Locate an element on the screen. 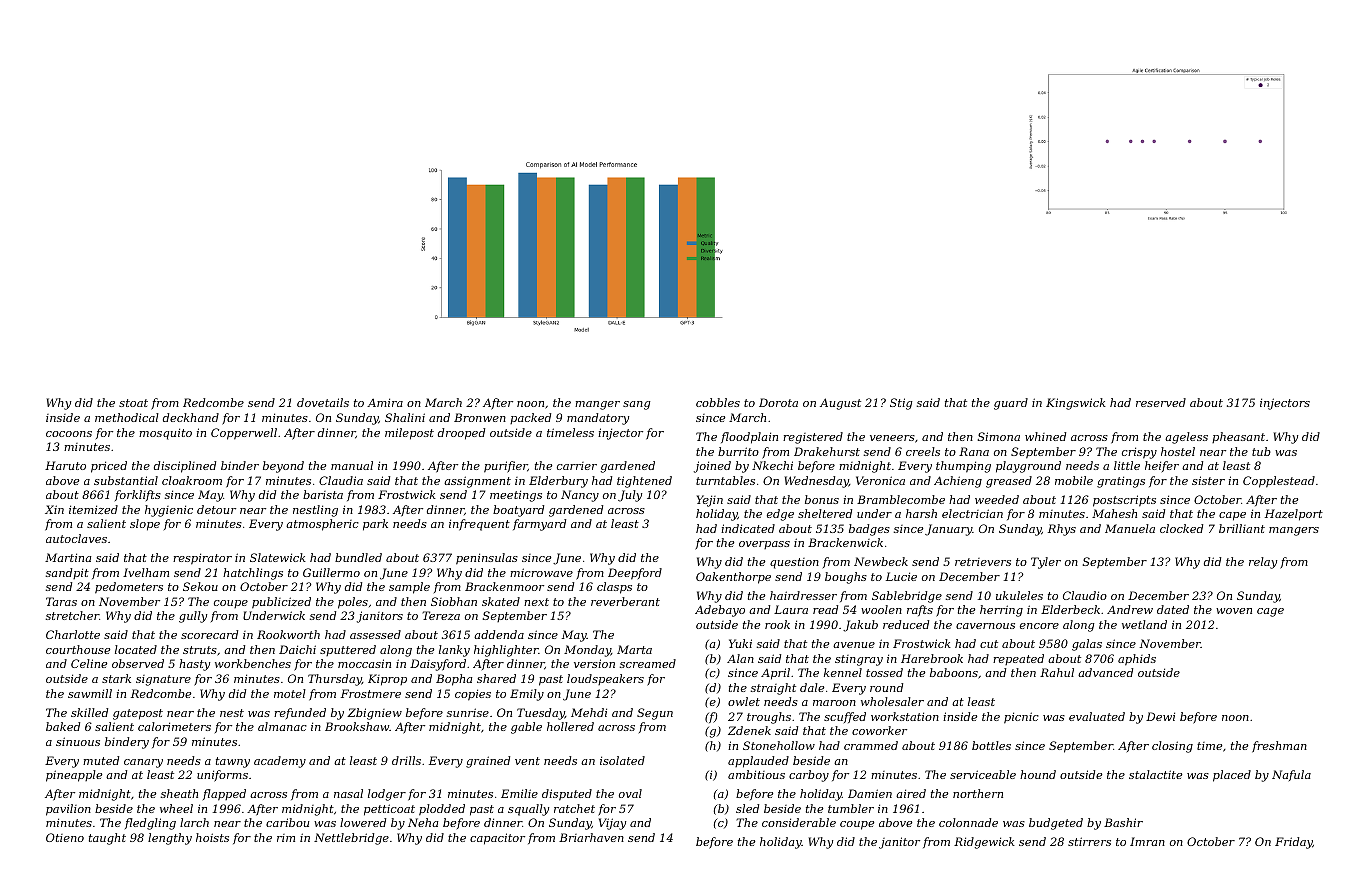 The image size is (1372, 887). Nettlebridge is located at coordinates (351, 839).
